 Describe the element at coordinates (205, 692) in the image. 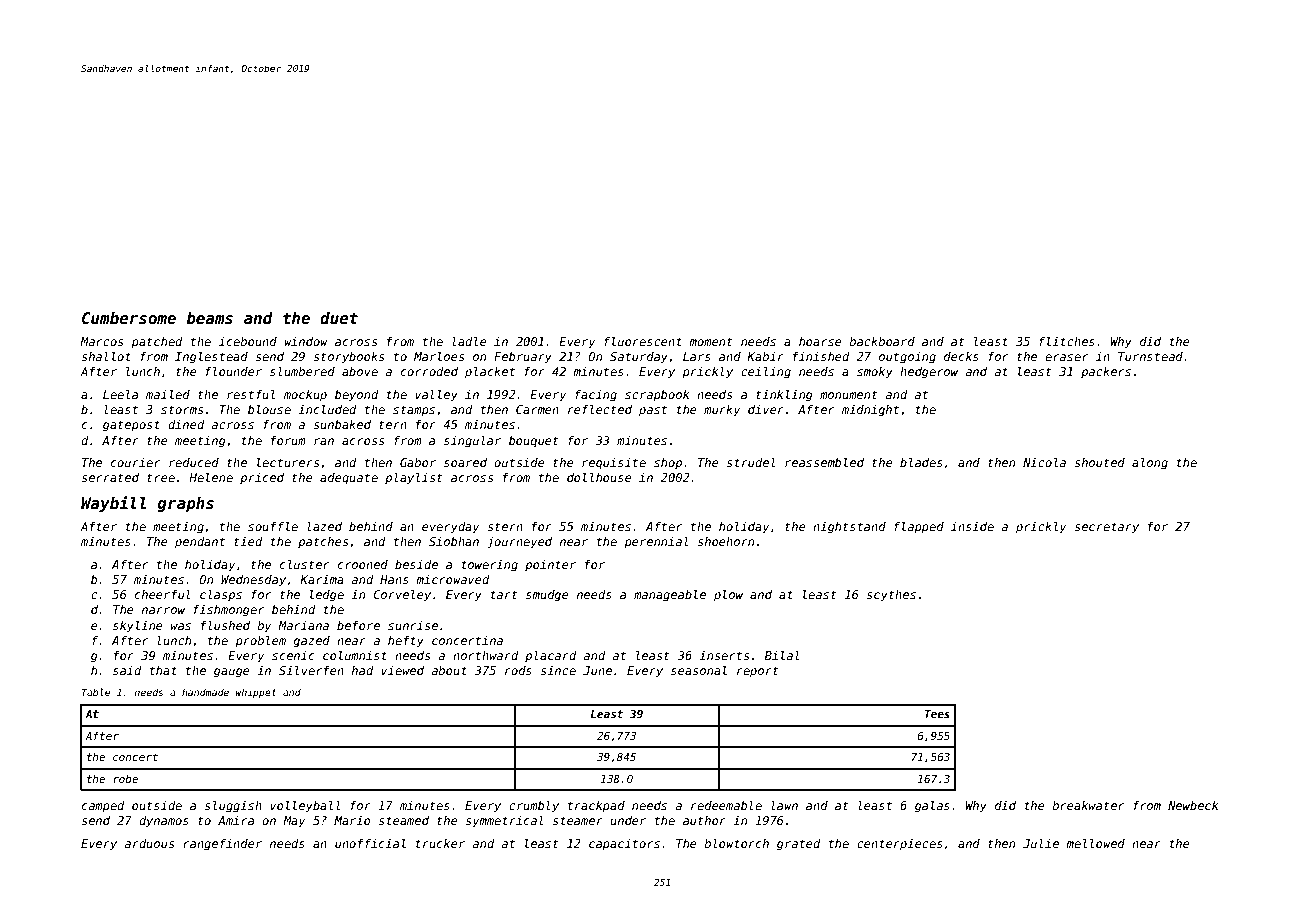

I see `handmade` at that location.
